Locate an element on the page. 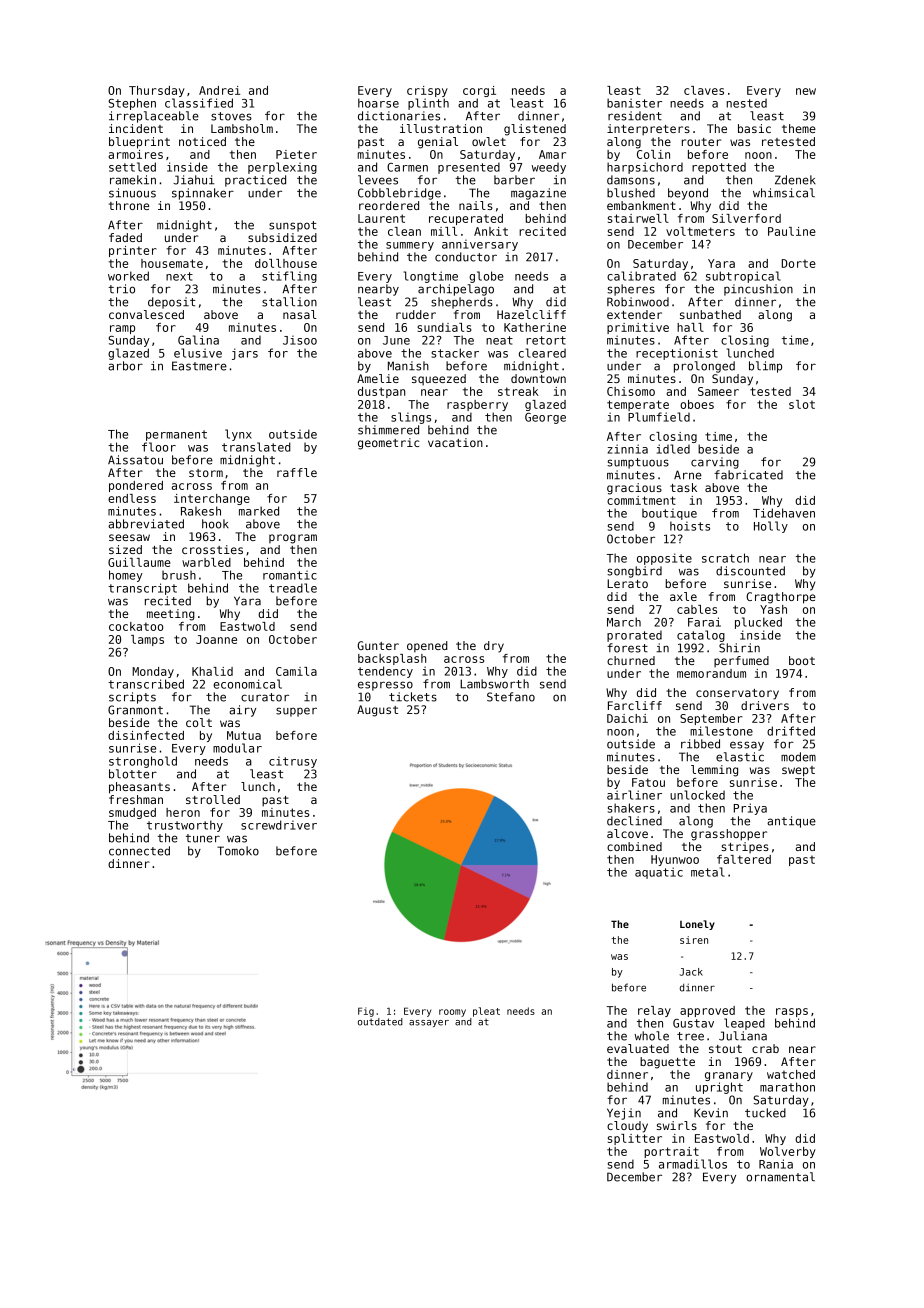 This image has width=924, height=1308. outdated is located at coordinates (380, 1022).
